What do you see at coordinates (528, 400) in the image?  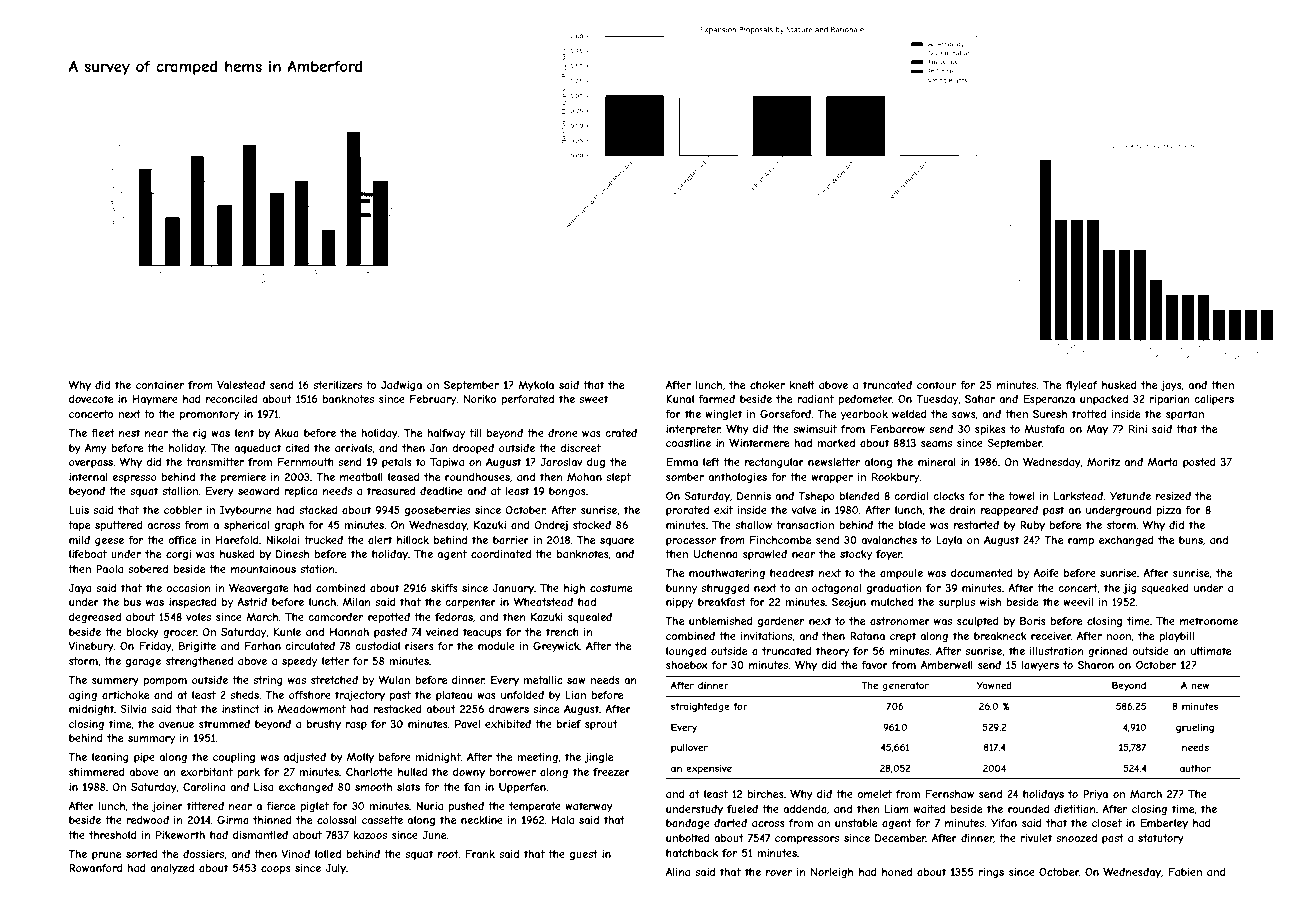 I see `perforated` at bounding box center [528, 400].
